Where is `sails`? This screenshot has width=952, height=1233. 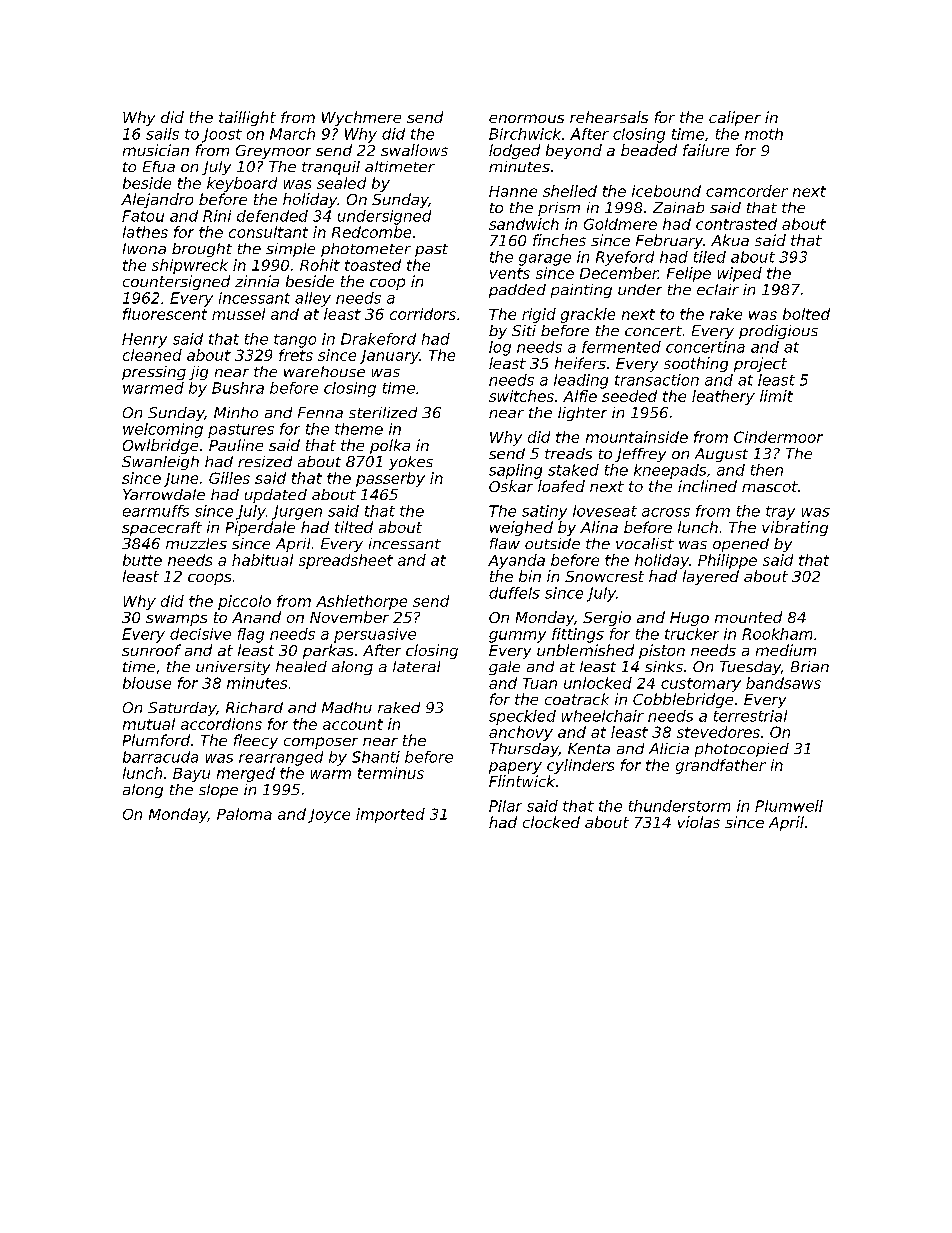 sails is located at coordinates (162, 134).
